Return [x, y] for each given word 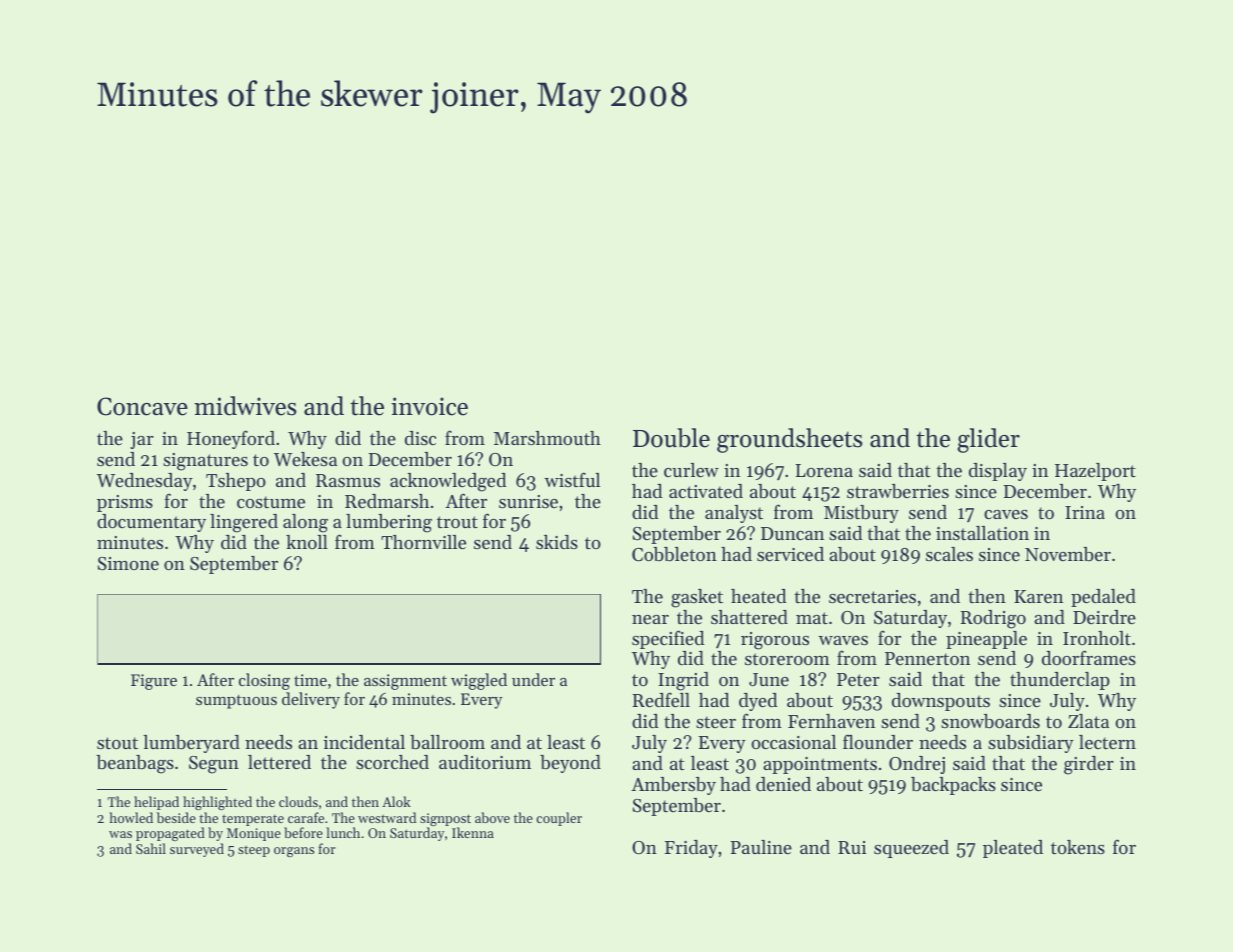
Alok [396, 801]
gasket [697, 598]
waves [843, 640]
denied [783, 784]
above [492, 817]
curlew [691, 470]
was [120, 834]
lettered [279, 762]
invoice [429, 406]
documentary [151, 523]
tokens [1078, 847]
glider [989, 440]
